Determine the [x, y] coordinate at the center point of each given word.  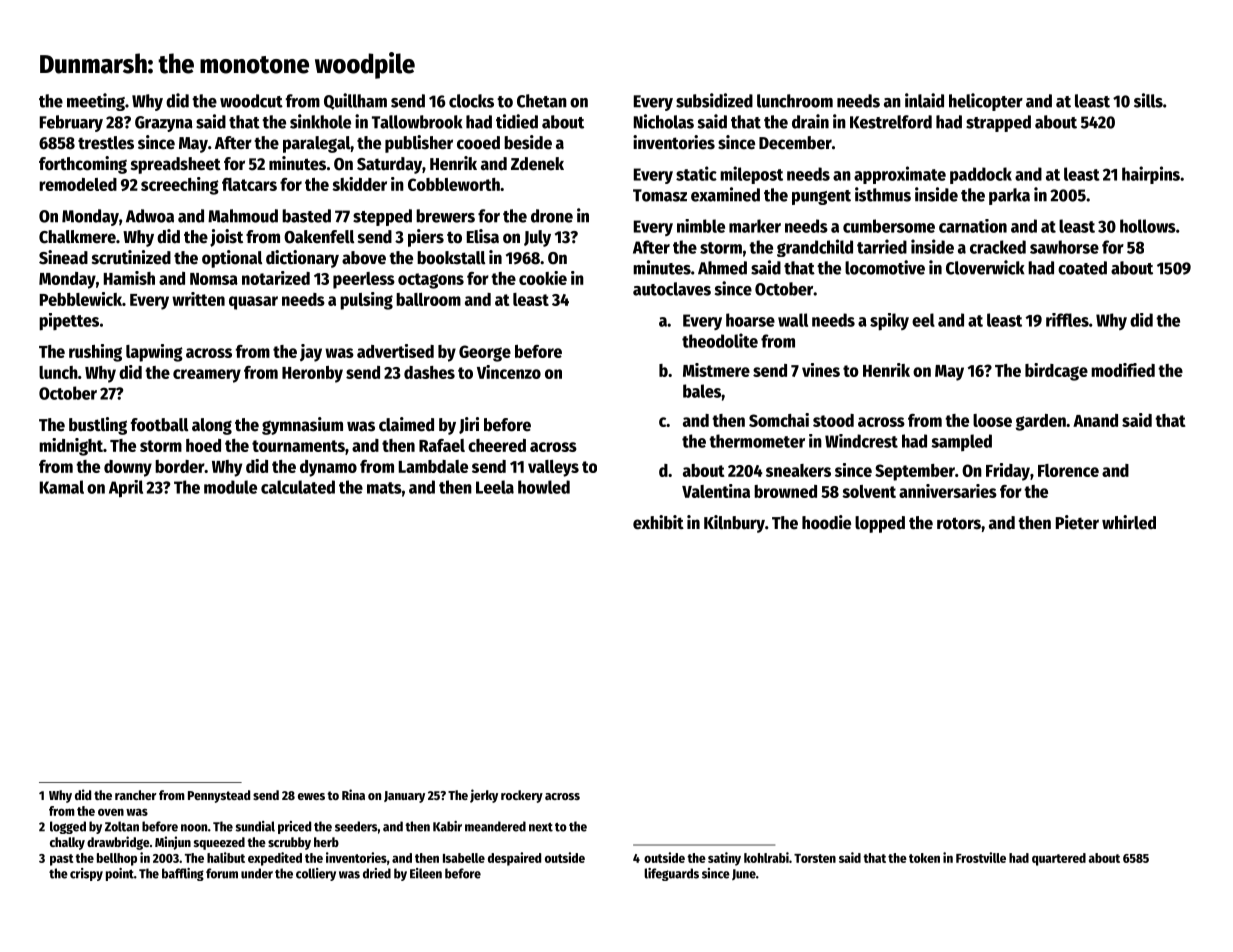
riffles [1067, 320]
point [120, 874]
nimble [701, 226]
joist [226, 238]
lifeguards [671, 874]
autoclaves [672, 289]
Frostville [981, 857]
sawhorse [1064, 247]
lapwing [154, 353]
